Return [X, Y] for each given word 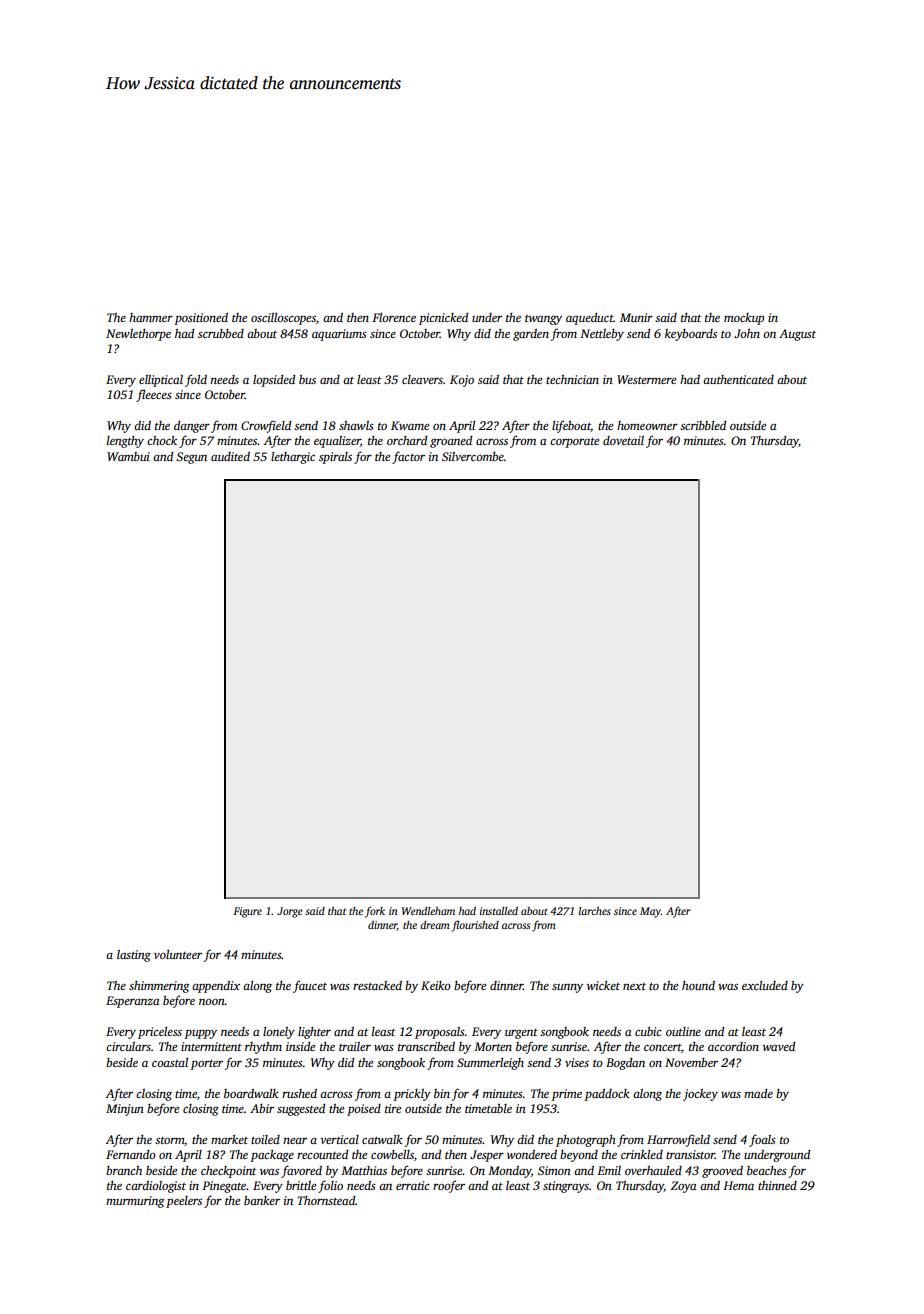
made [758, 1093]
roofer [449, 1186]
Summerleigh [490, 1064]
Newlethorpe [138, 335]
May [650, 912]
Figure [247, 912]
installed [499, 911]
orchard [407, 440]
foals [762, 1140]
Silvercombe [473, 456]
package [272, 1156]
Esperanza [133, 1002]
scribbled [703, 425]
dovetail [623, 440]
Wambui [128, 456]
